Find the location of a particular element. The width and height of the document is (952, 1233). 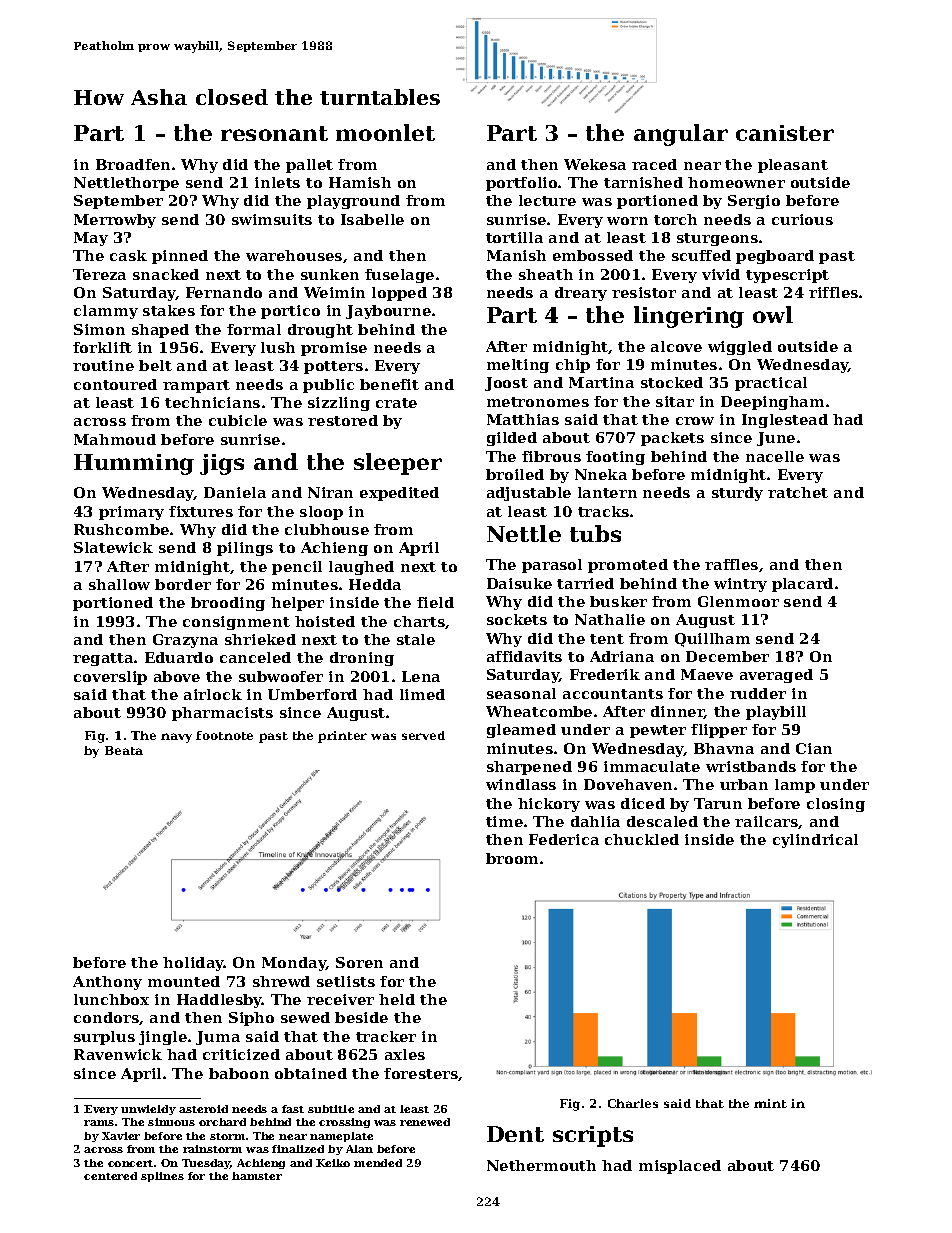

Nethermouth is located at coordinates (541, 1165).
